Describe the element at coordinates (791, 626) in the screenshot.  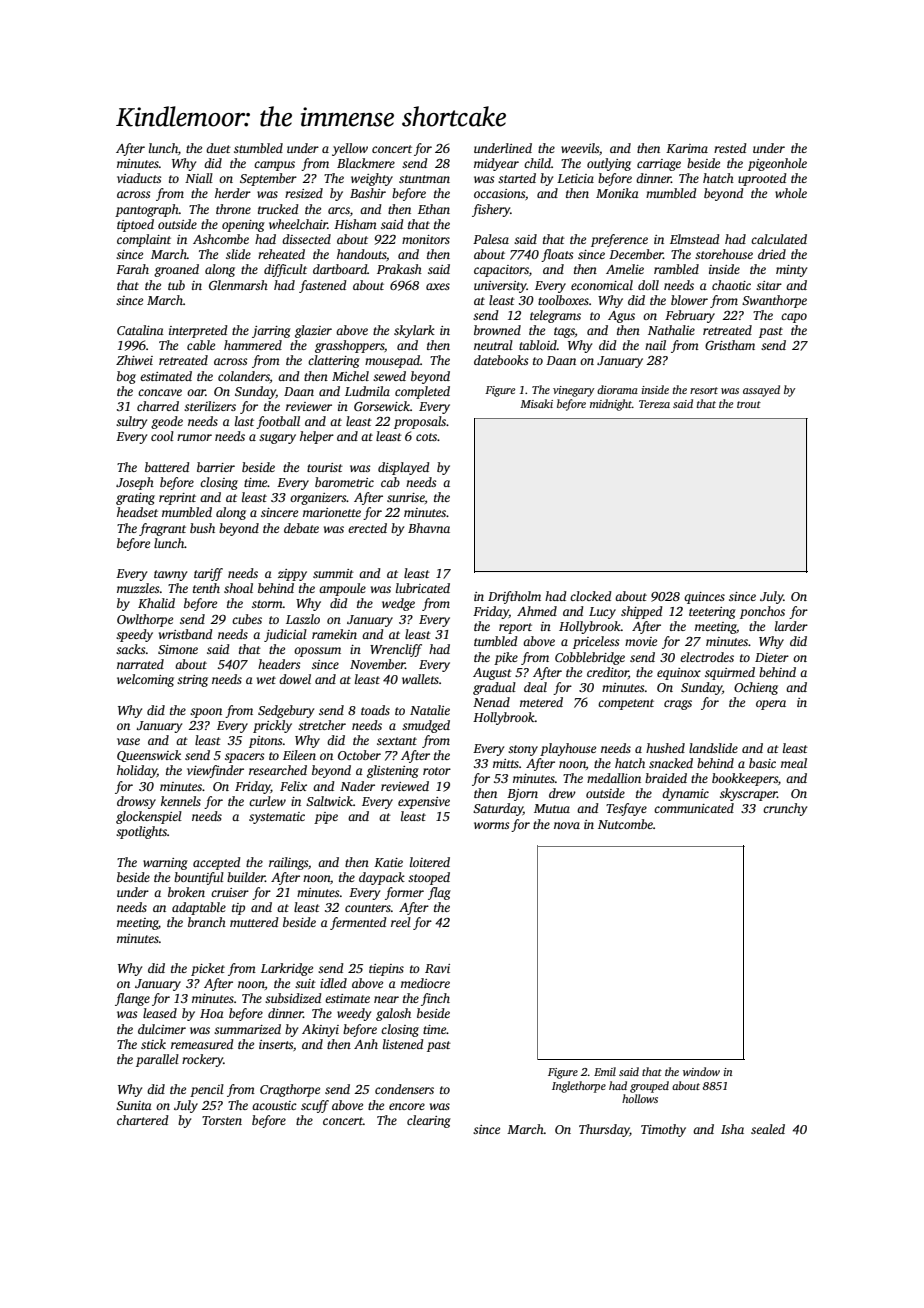
I see `larder` at that location.
